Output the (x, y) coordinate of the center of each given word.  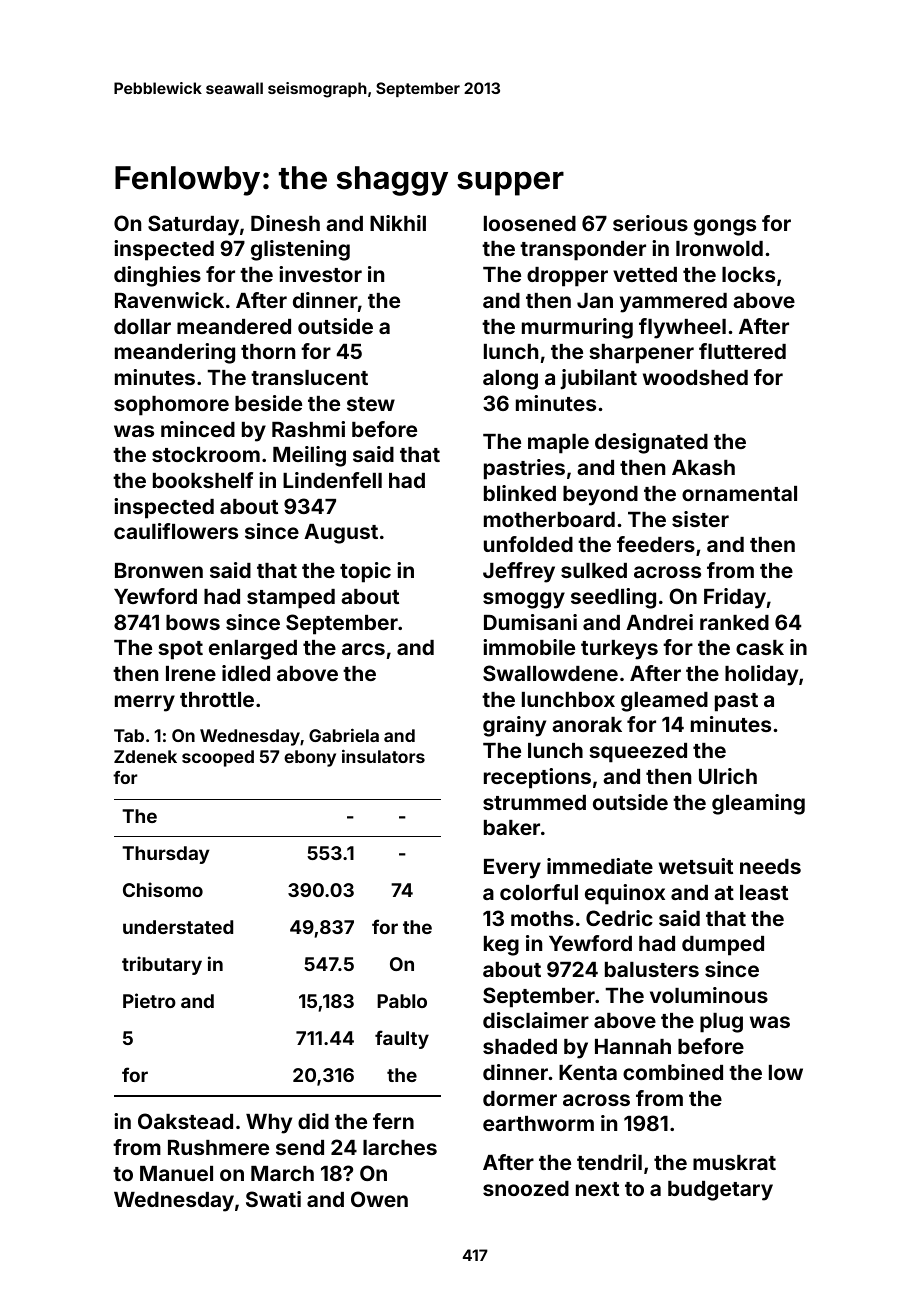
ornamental (739, 493)
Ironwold (719, 248)
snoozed (526, 1188)
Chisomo (163, 889)
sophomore (171, 406)
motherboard (549, 519)
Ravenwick (169, 300)
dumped (723, 946)
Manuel (176, 1173)
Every (512, 869)
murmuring (577, 328)
